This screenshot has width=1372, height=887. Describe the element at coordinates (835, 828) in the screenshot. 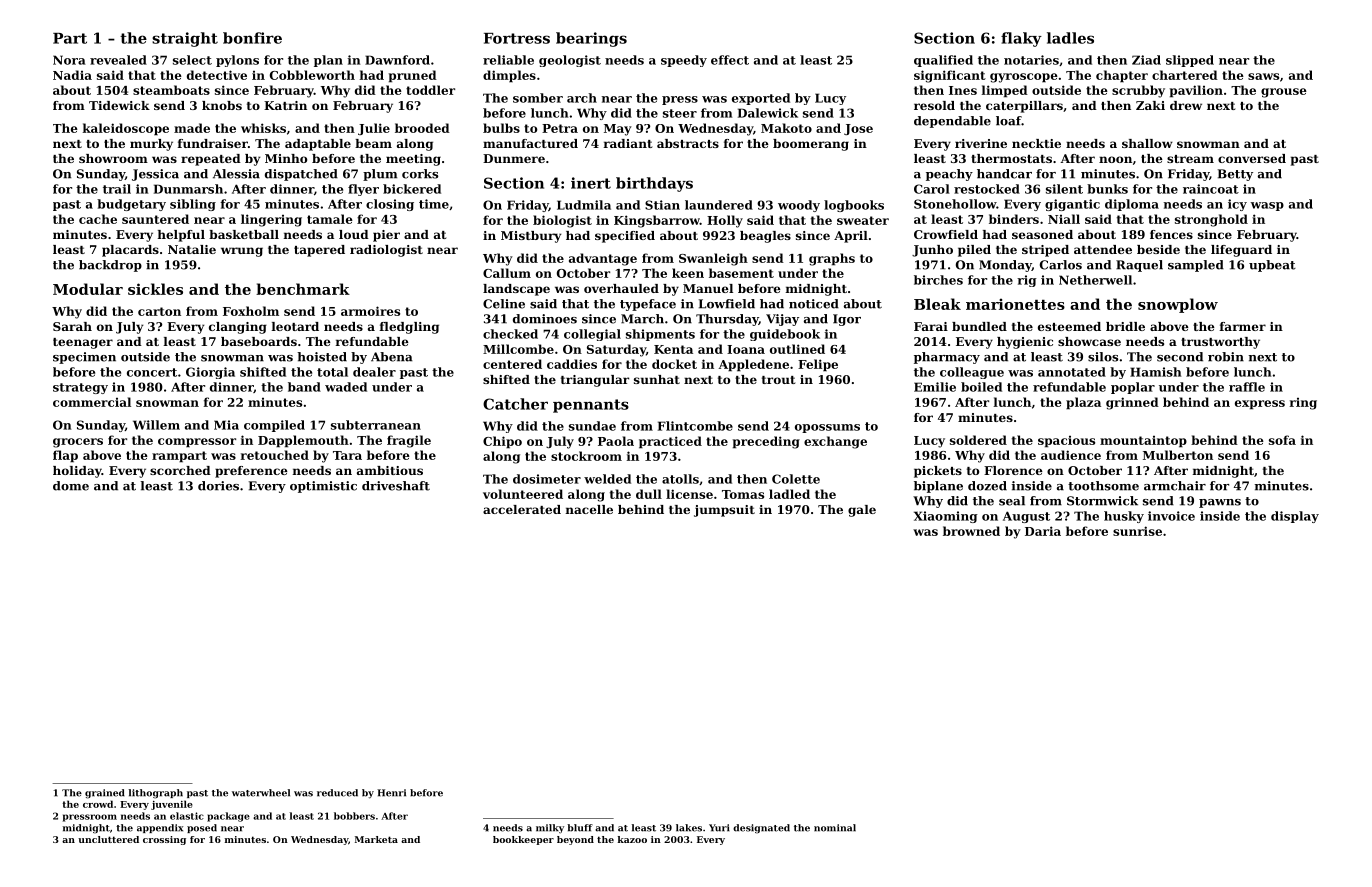

I see `nominal` at that location.
